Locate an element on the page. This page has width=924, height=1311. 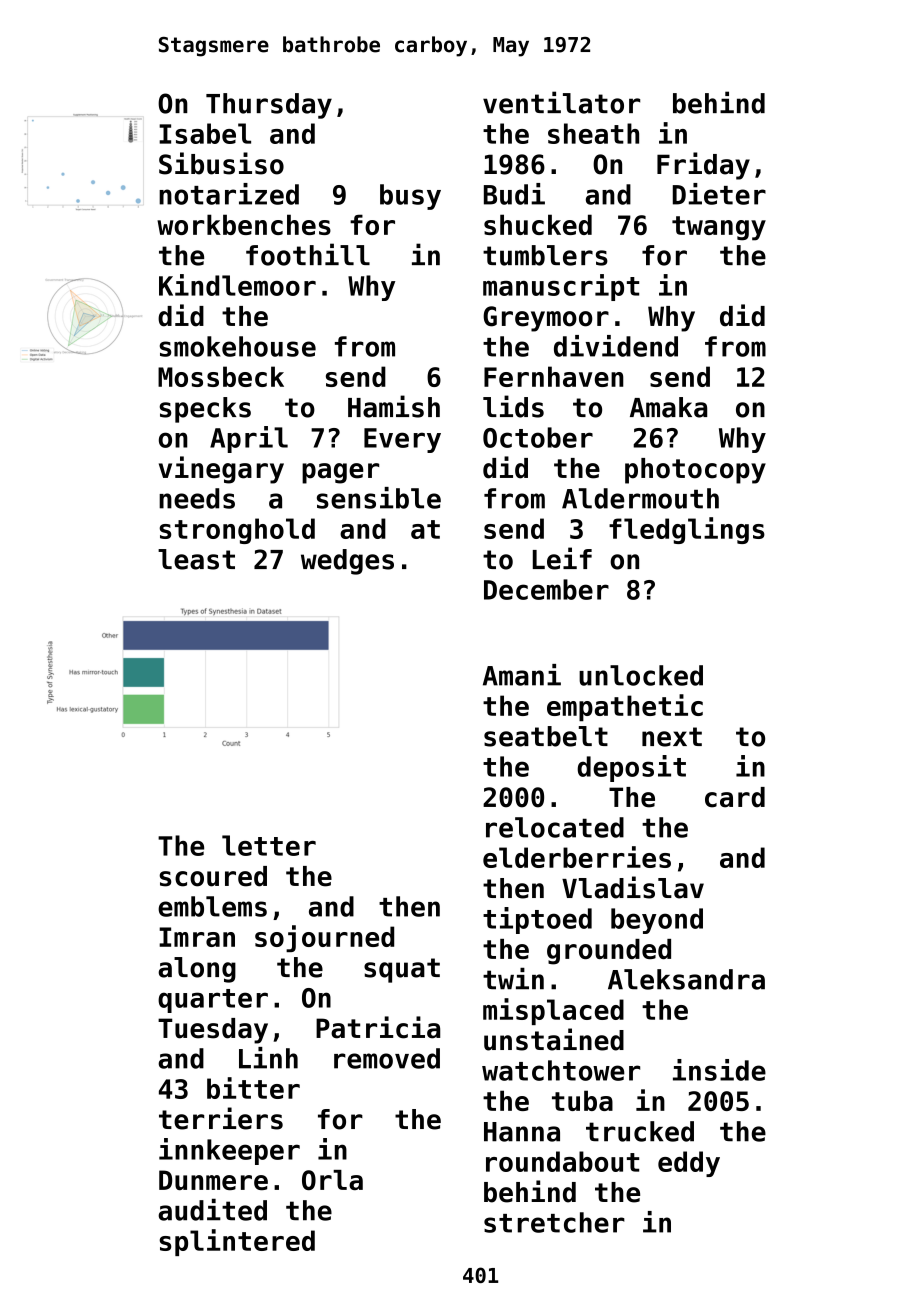
beyond is located at coordinates (657, 921).
